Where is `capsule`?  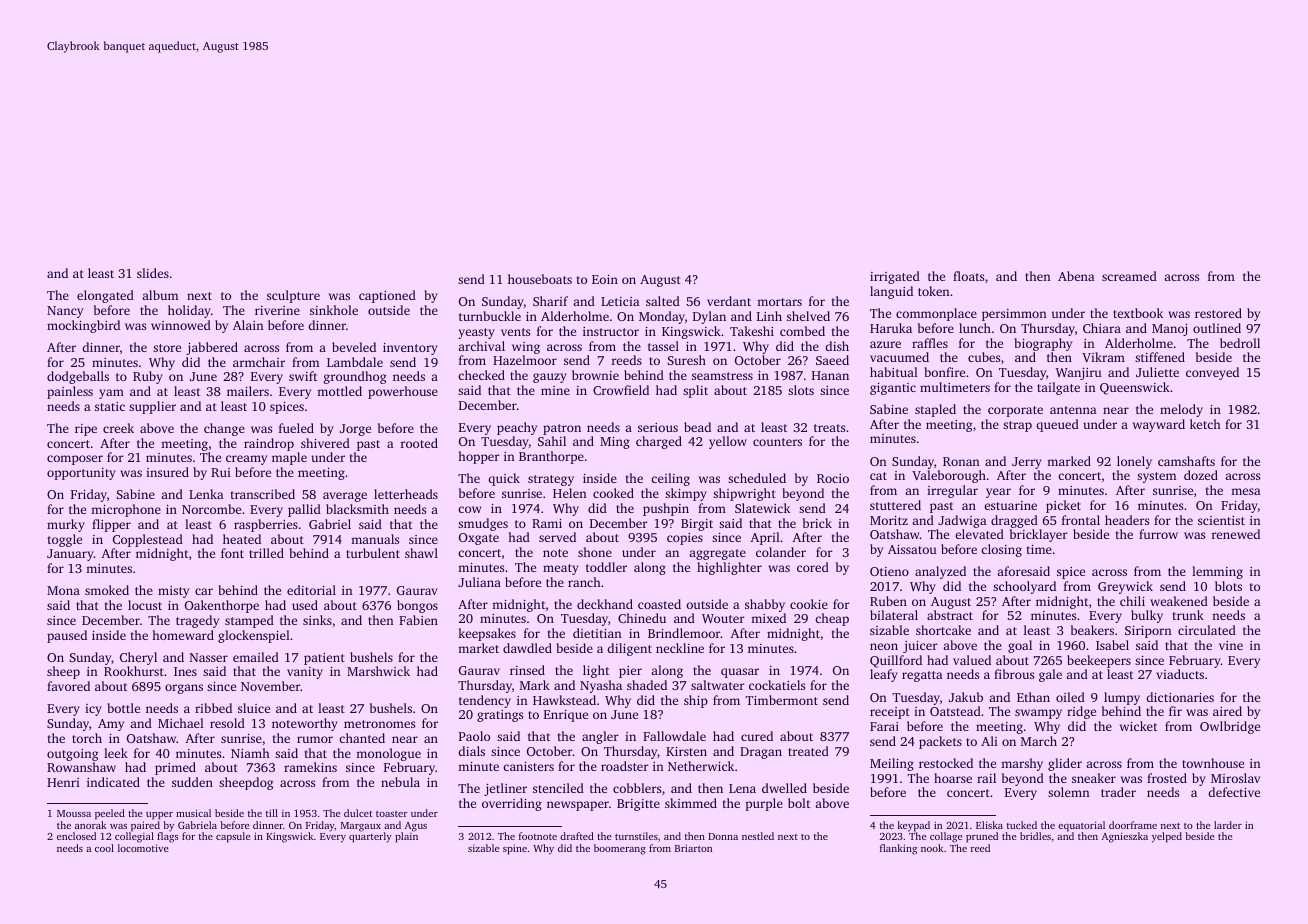
capsule is located at coordinates (233, 837).
